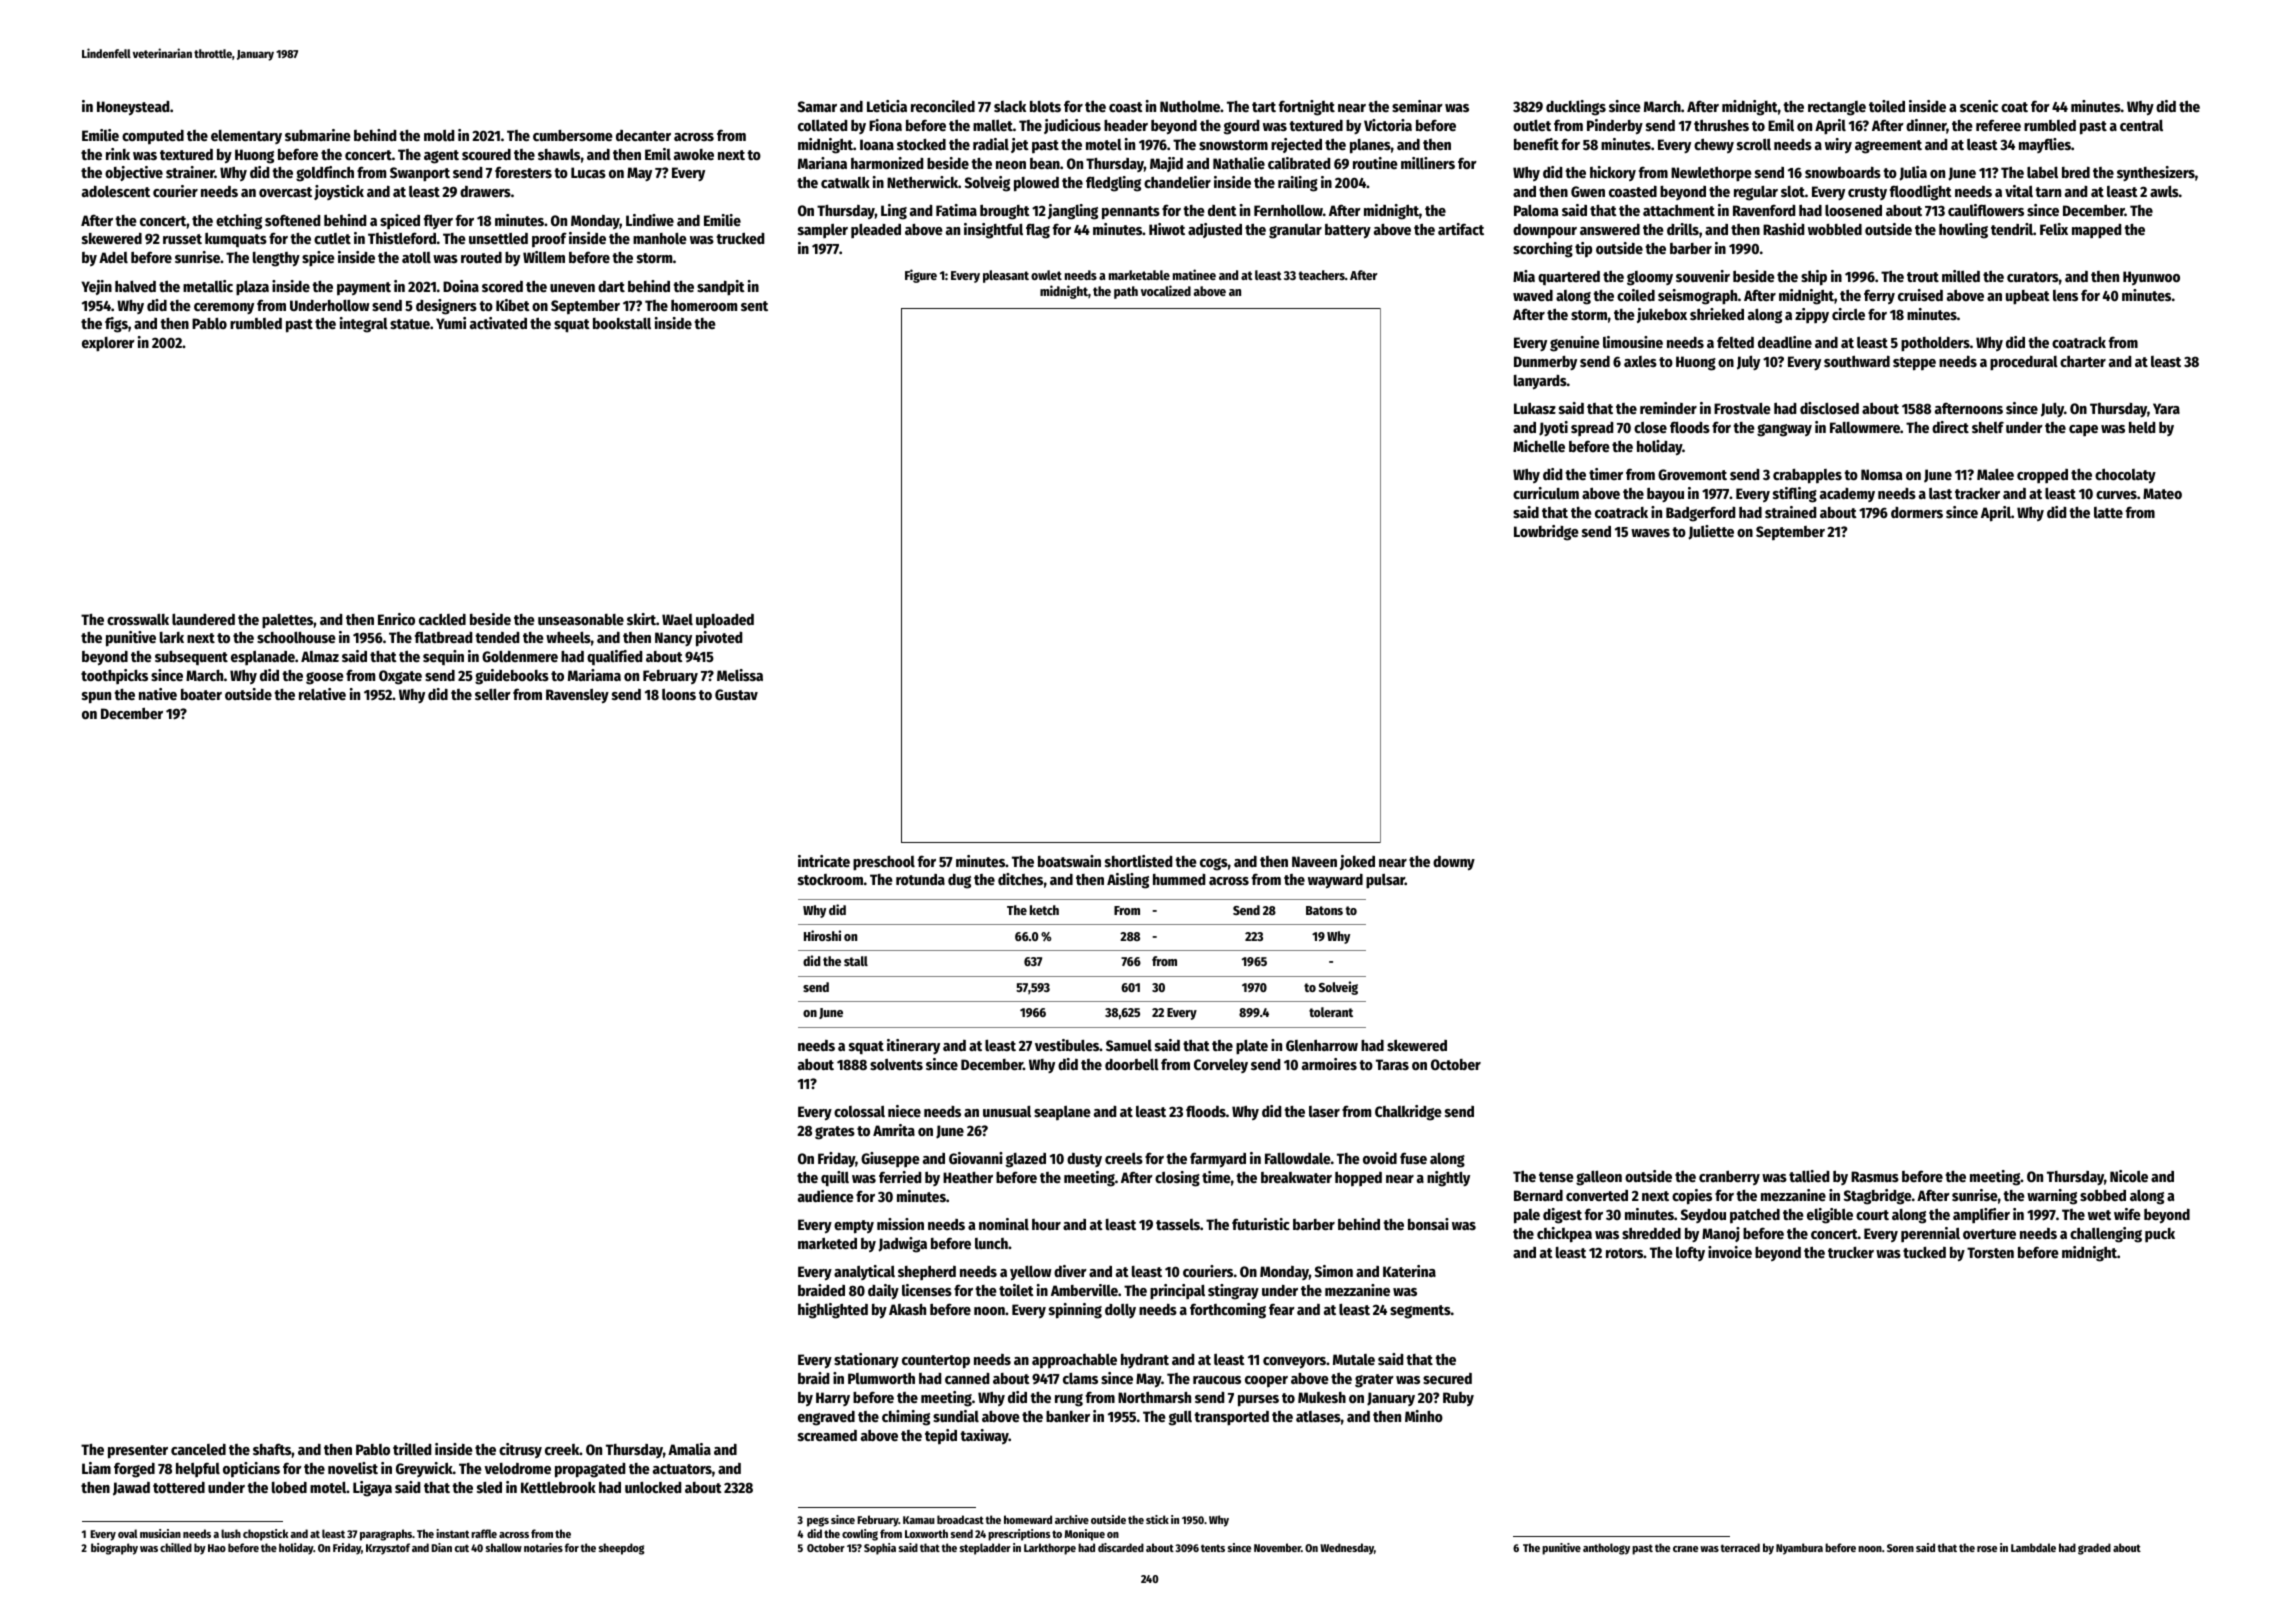 The image size is (2282, 1614). I want to click on principal, so click(1177, 1291).
